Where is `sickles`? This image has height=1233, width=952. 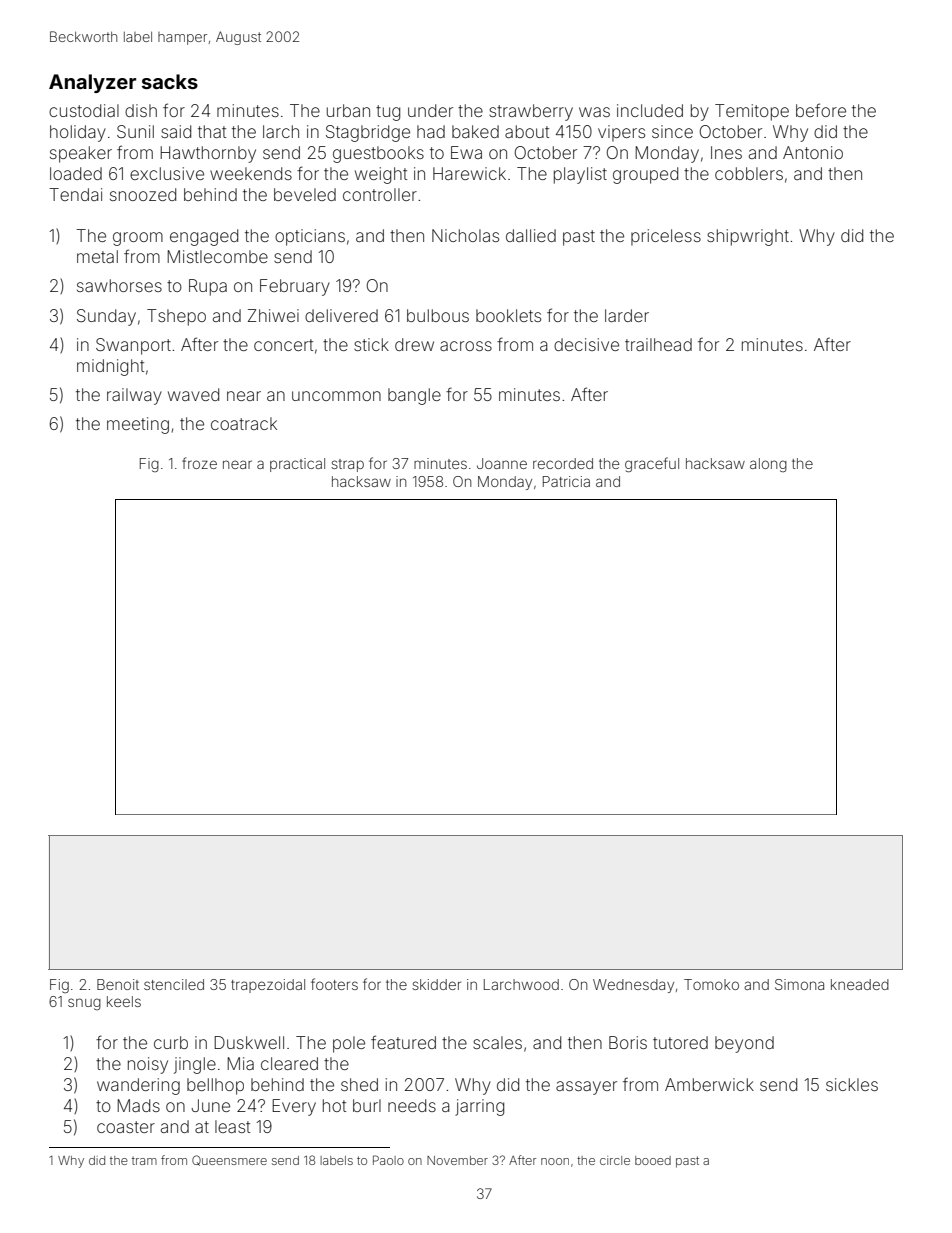 sickles is located at coordinates (852, 1084).
